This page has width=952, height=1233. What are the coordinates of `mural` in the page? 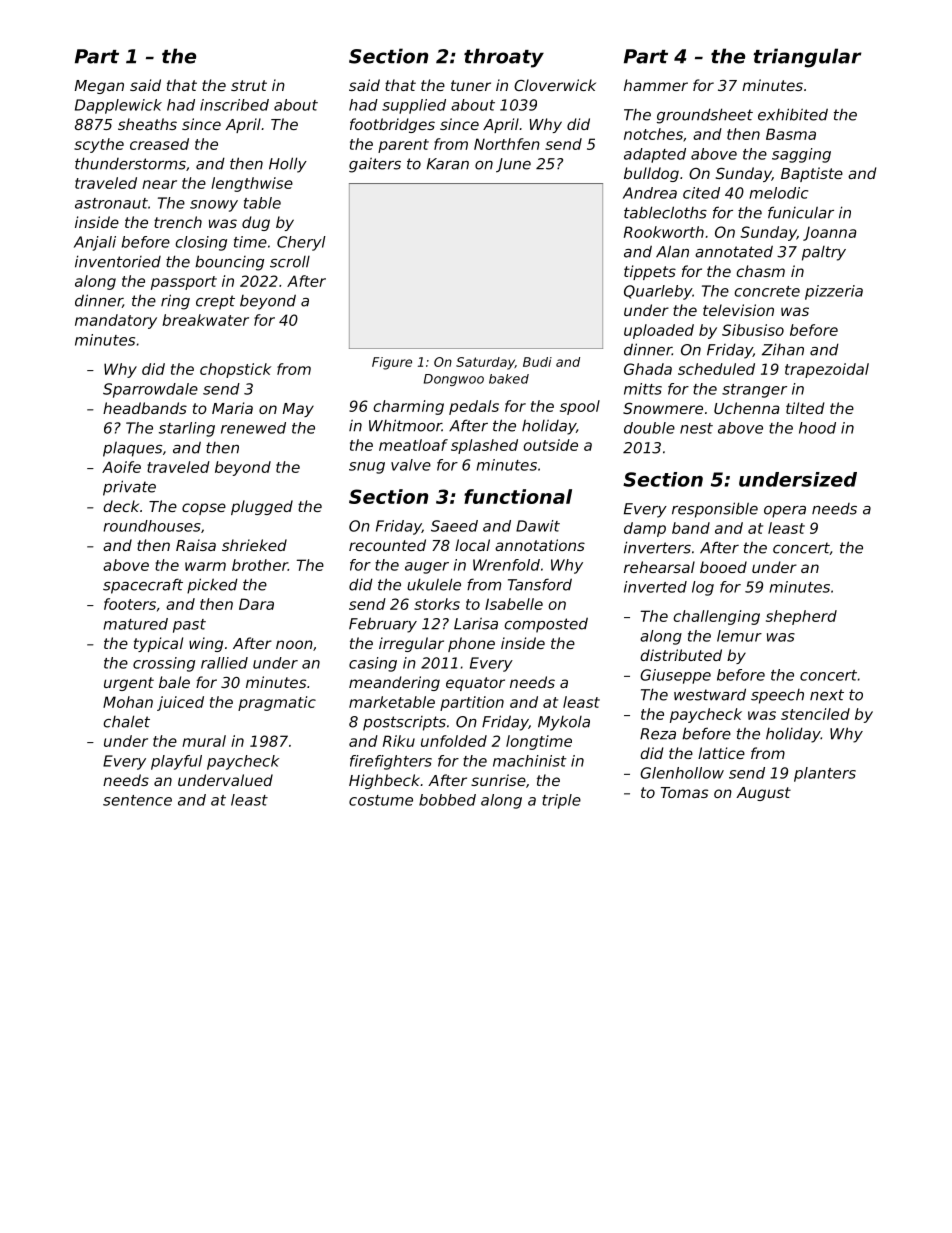 It's located at (204, 741).
